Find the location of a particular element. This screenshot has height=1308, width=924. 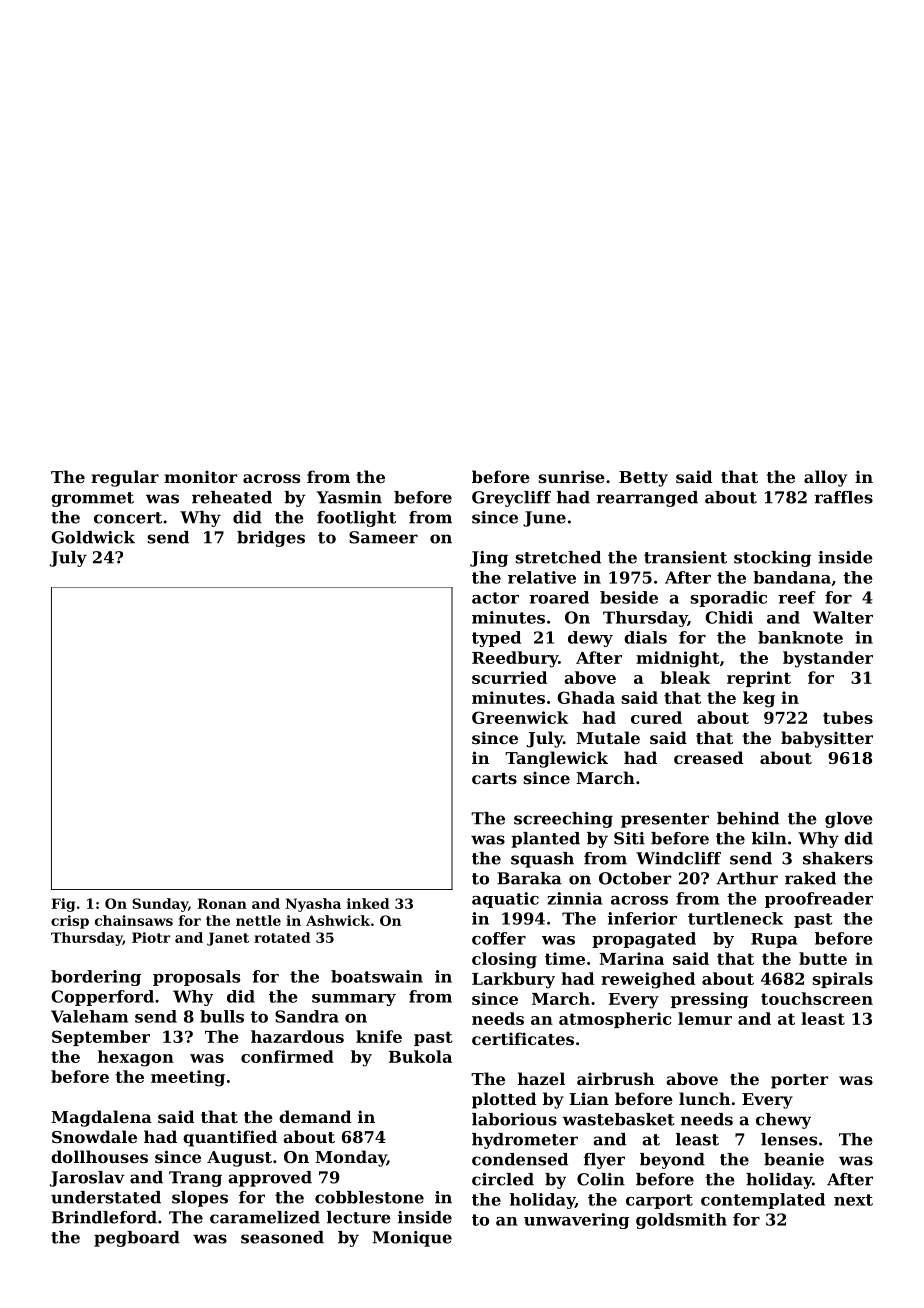

porter is located at coordinates (800, 1081).
